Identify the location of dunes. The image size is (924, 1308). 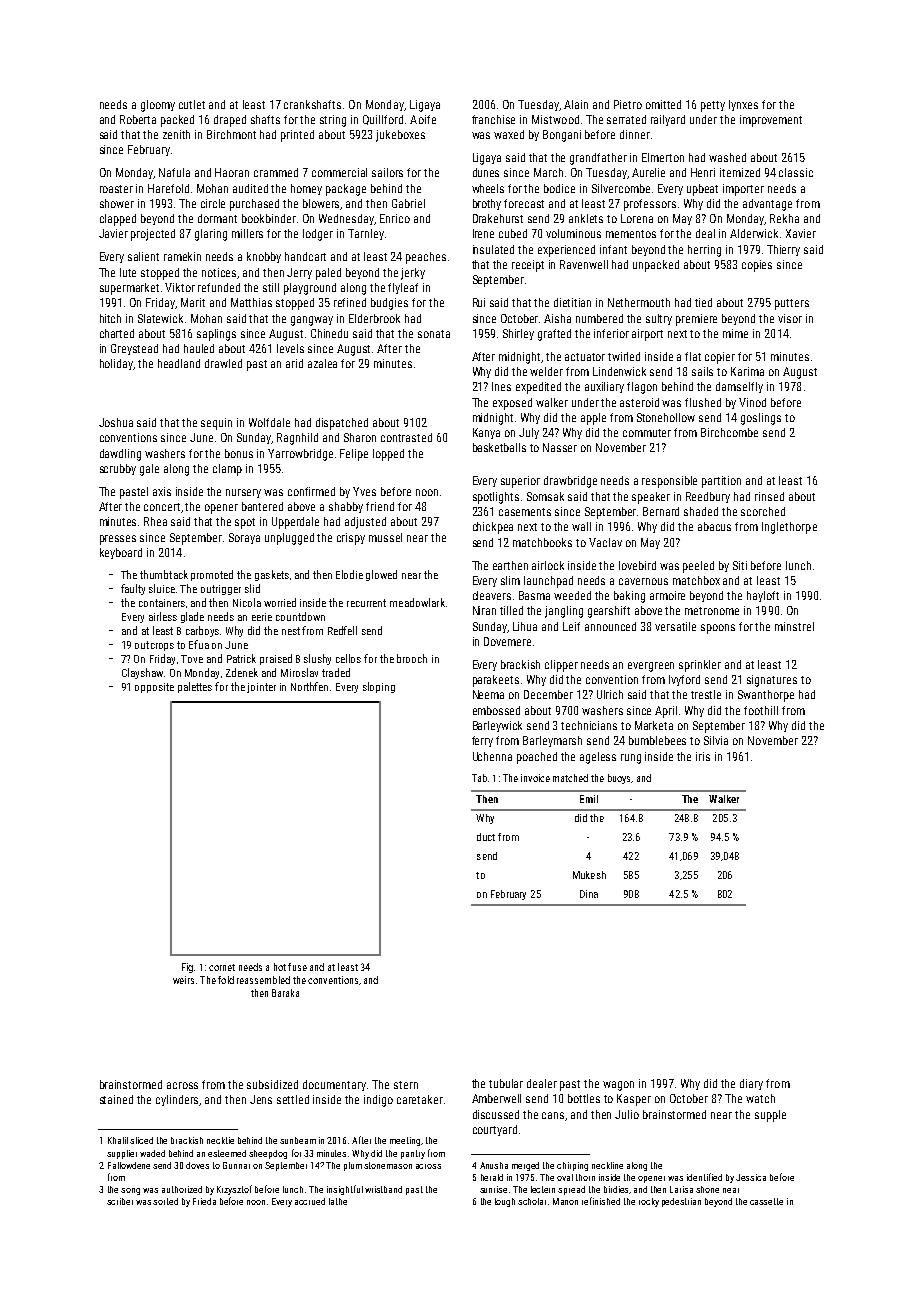
(486, 172).
